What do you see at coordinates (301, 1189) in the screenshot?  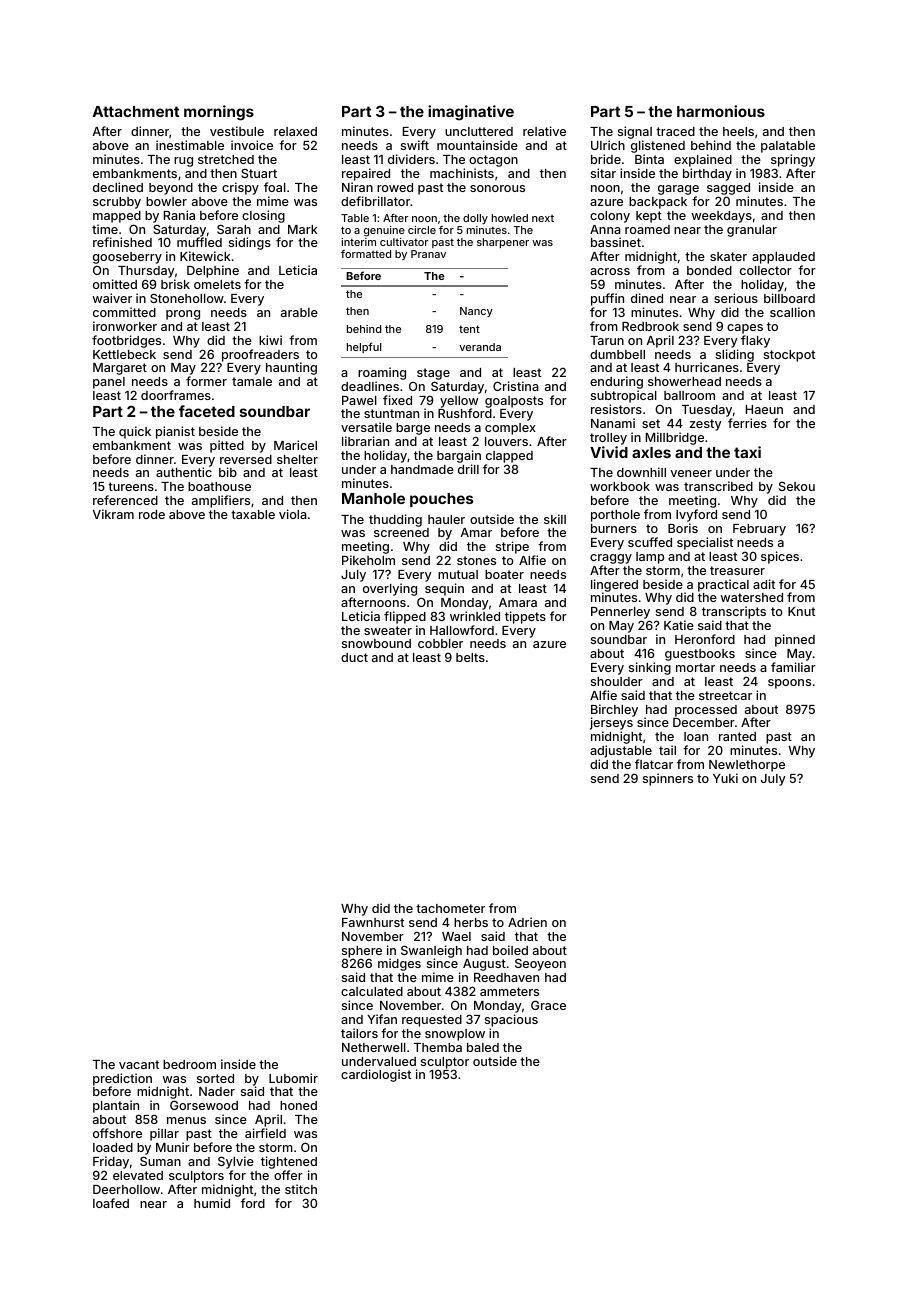 I see `stitch` at bounding box center [301, 1189].
